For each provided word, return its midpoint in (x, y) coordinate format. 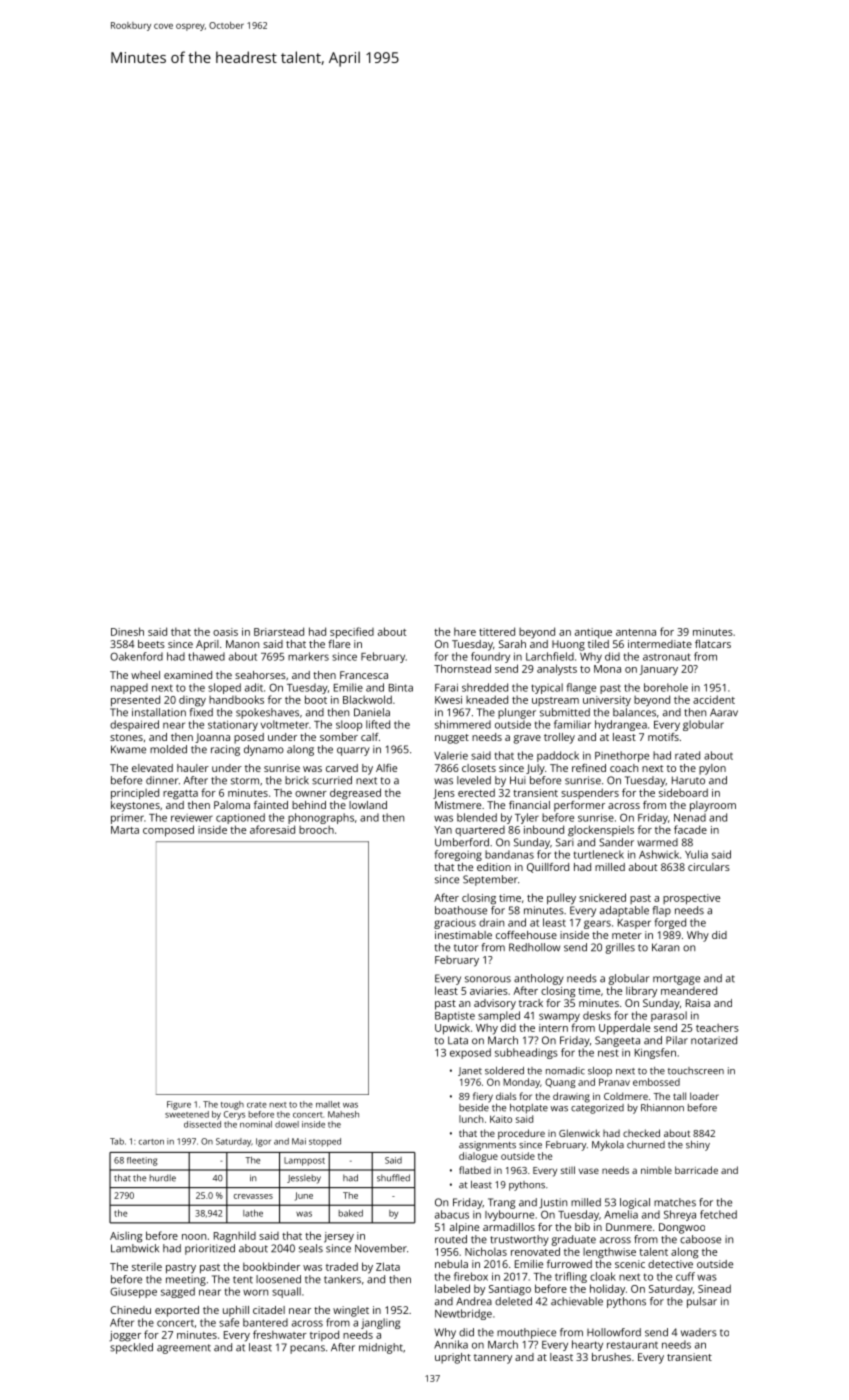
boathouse (461, 910)
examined (188, 675)
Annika (451, 1344)
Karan (665, 947)
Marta (125, 830)
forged (670, 923)
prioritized (210, 1249)
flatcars (713, 644)
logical (635, 1203)
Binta (401, 688)
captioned (240, 818)
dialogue (478, 1157)
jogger (125, 1336)
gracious (455, 923)
